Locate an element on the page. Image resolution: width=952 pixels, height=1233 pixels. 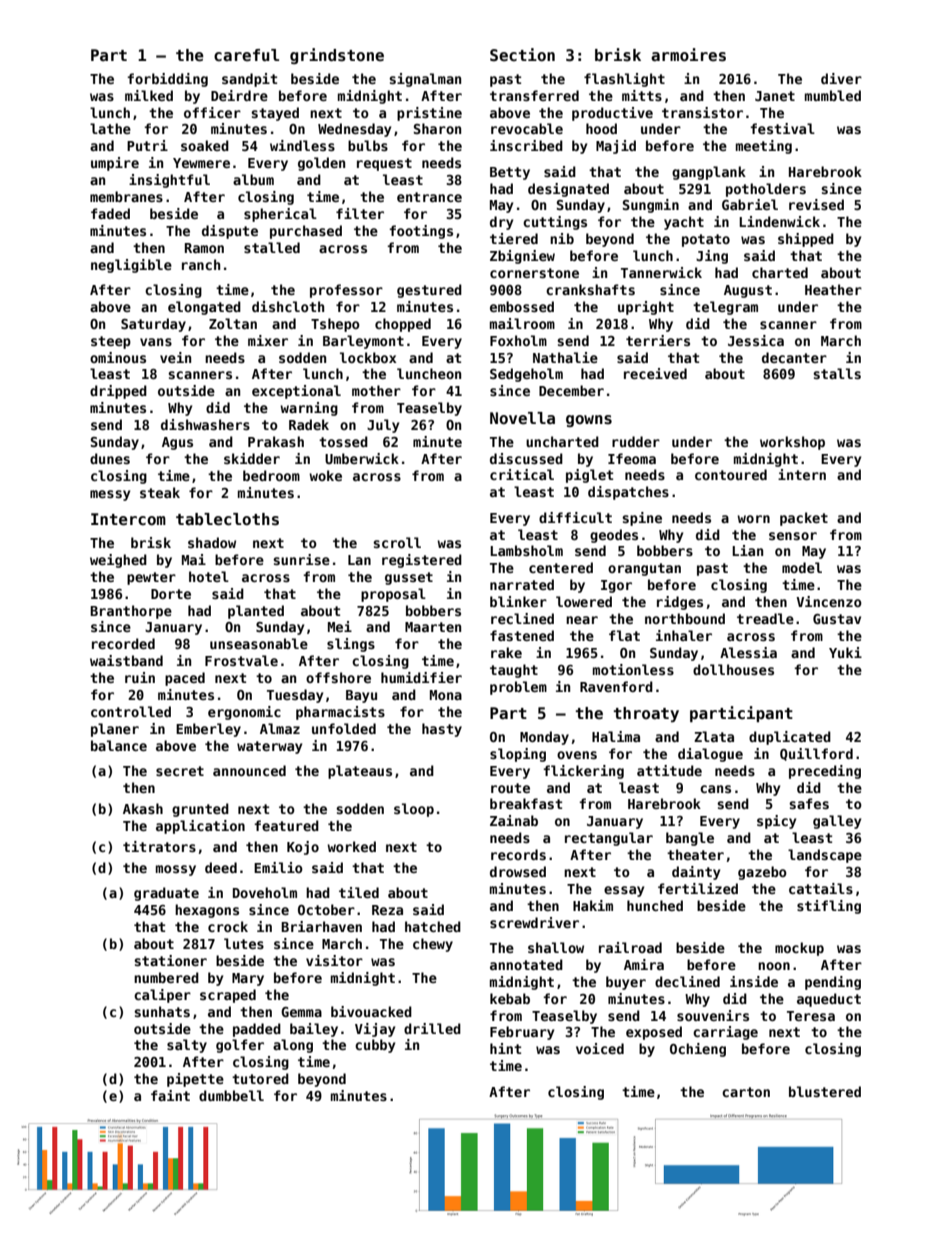
padded is located at coordinates (257, 1030).
